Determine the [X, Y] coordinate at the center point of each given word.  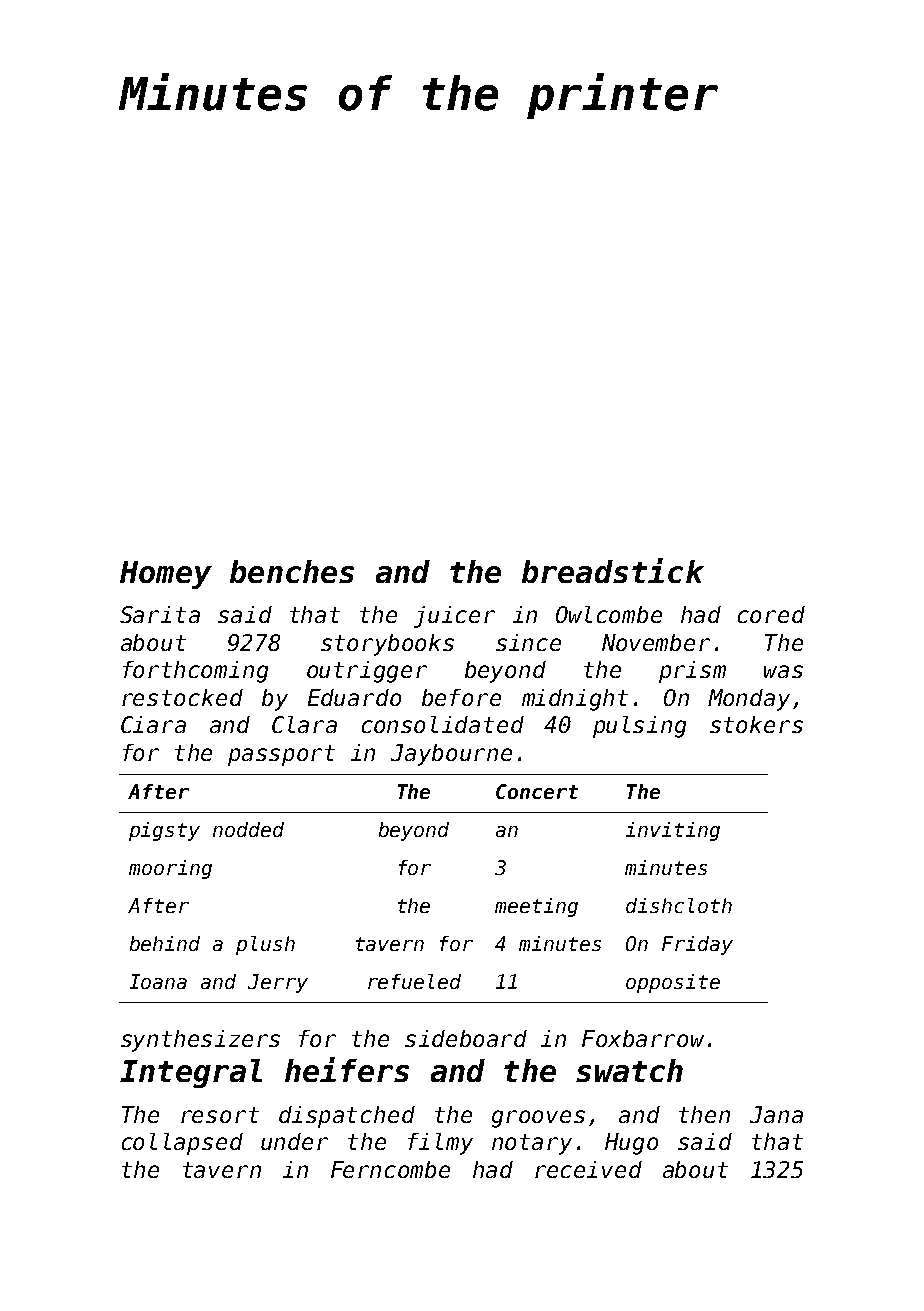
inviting [673, 831]
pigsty [164, 831]
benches [292, 571]
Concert [537, 791]
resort [220, 1115]
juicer [454, 617]
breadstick [613, 570]
